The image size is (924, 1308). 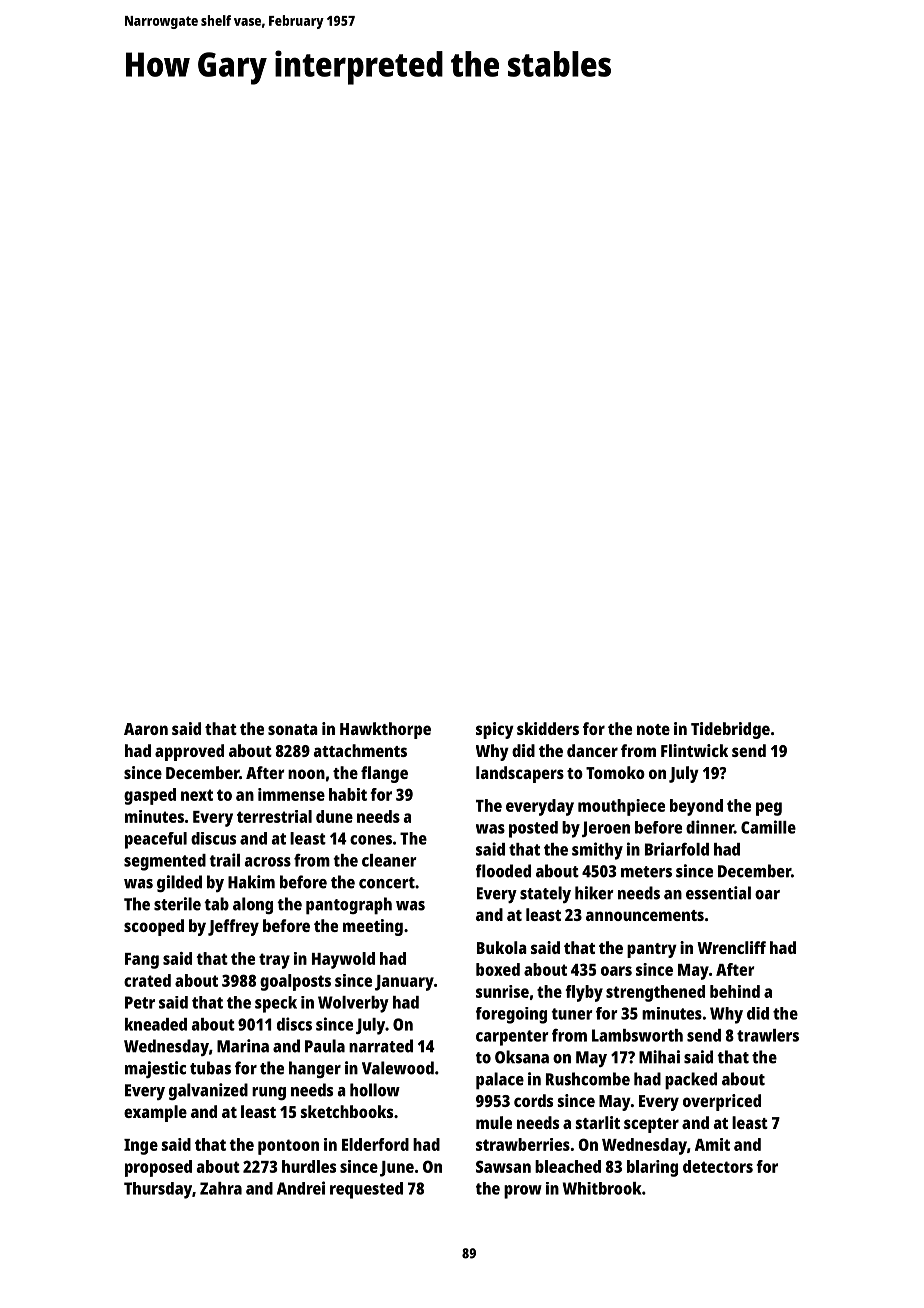 I want to click on Thursday, so click(x=158, y=1190).
